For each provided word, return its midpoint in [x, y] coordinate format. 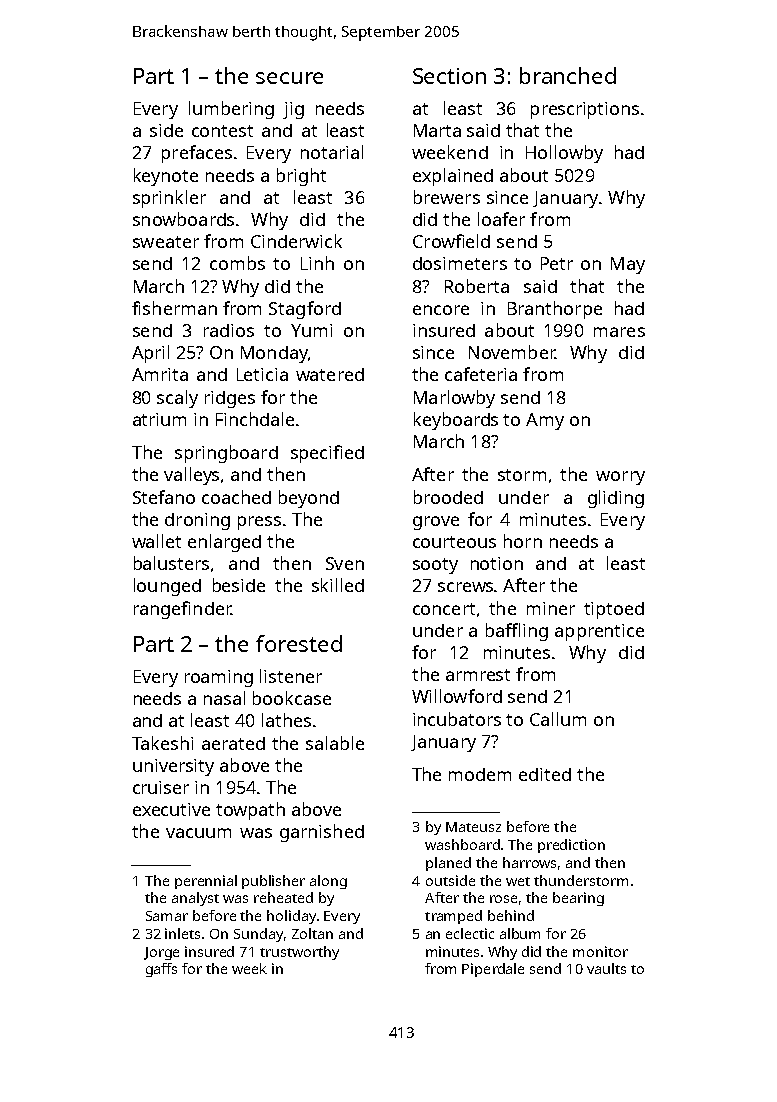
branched [568, 75]
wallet [156, 541]
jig [293, 110]
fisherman [174, 308]
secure [289, 78]
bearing [578, 899]
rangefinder [182, 610]
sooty [435, 566]
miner [551, 608]
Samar [167, 916]
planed [448, 864]
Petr [557, 263]
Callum [558, 719]
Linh [317, 263]
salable [335, 743]
